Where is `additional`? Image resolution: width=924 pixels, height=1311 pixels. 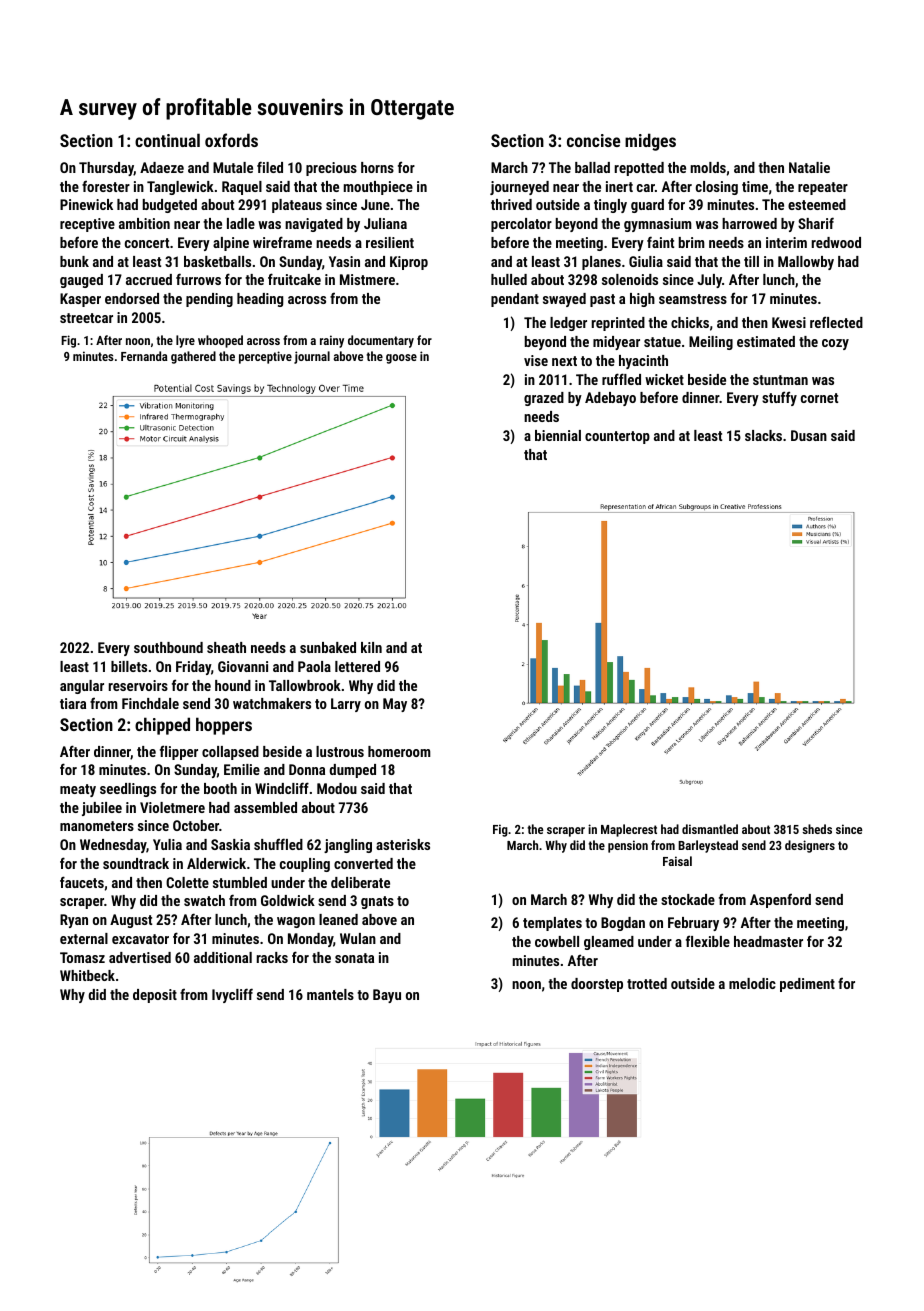 additional is located at coordinates (223, 957).
